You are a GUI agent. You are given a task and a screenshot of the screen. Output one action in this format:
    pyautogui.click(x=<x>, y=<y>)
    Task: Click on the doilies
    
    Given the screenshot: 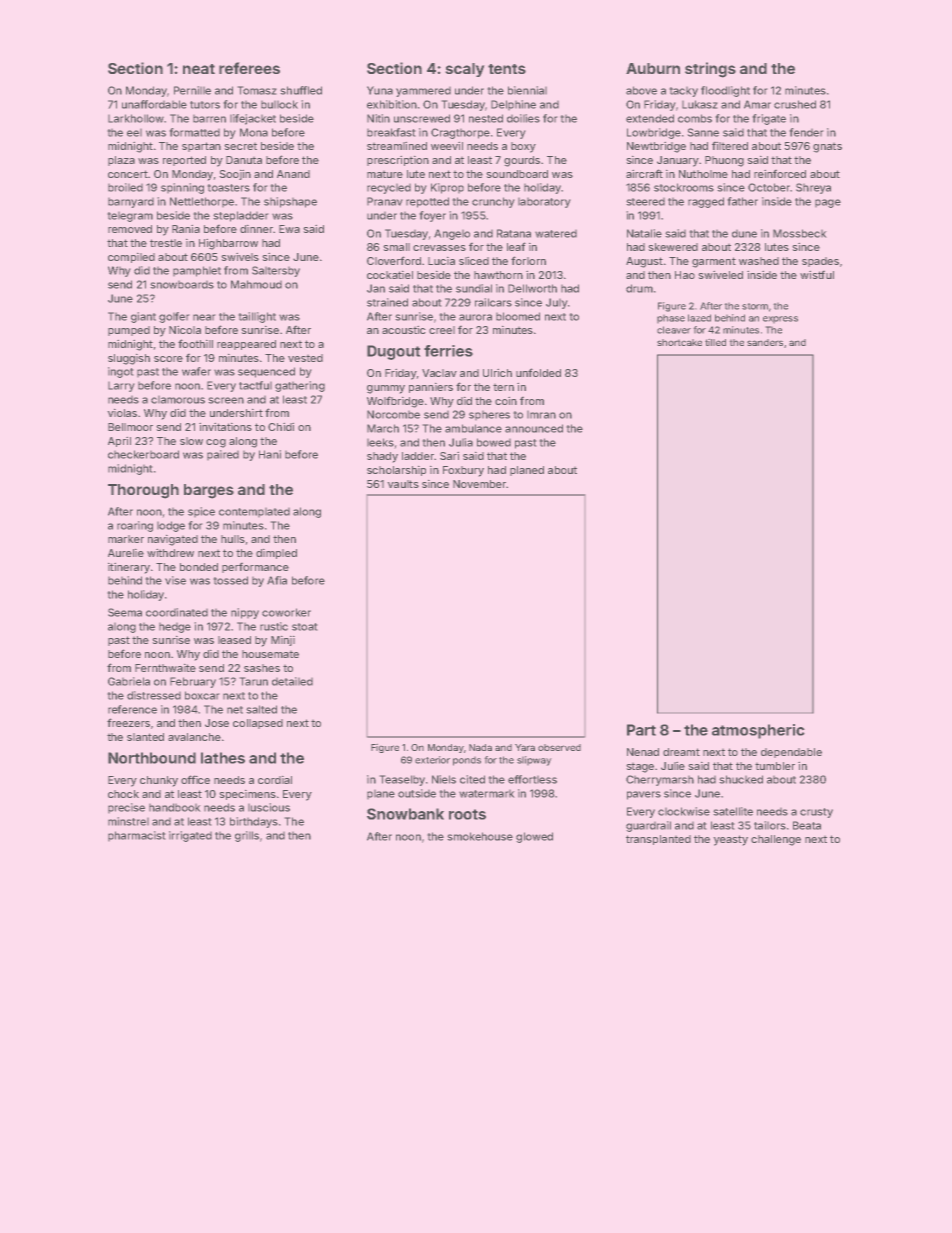 What is the action you would take?
    pyautogui.click(x=523, y=118)
